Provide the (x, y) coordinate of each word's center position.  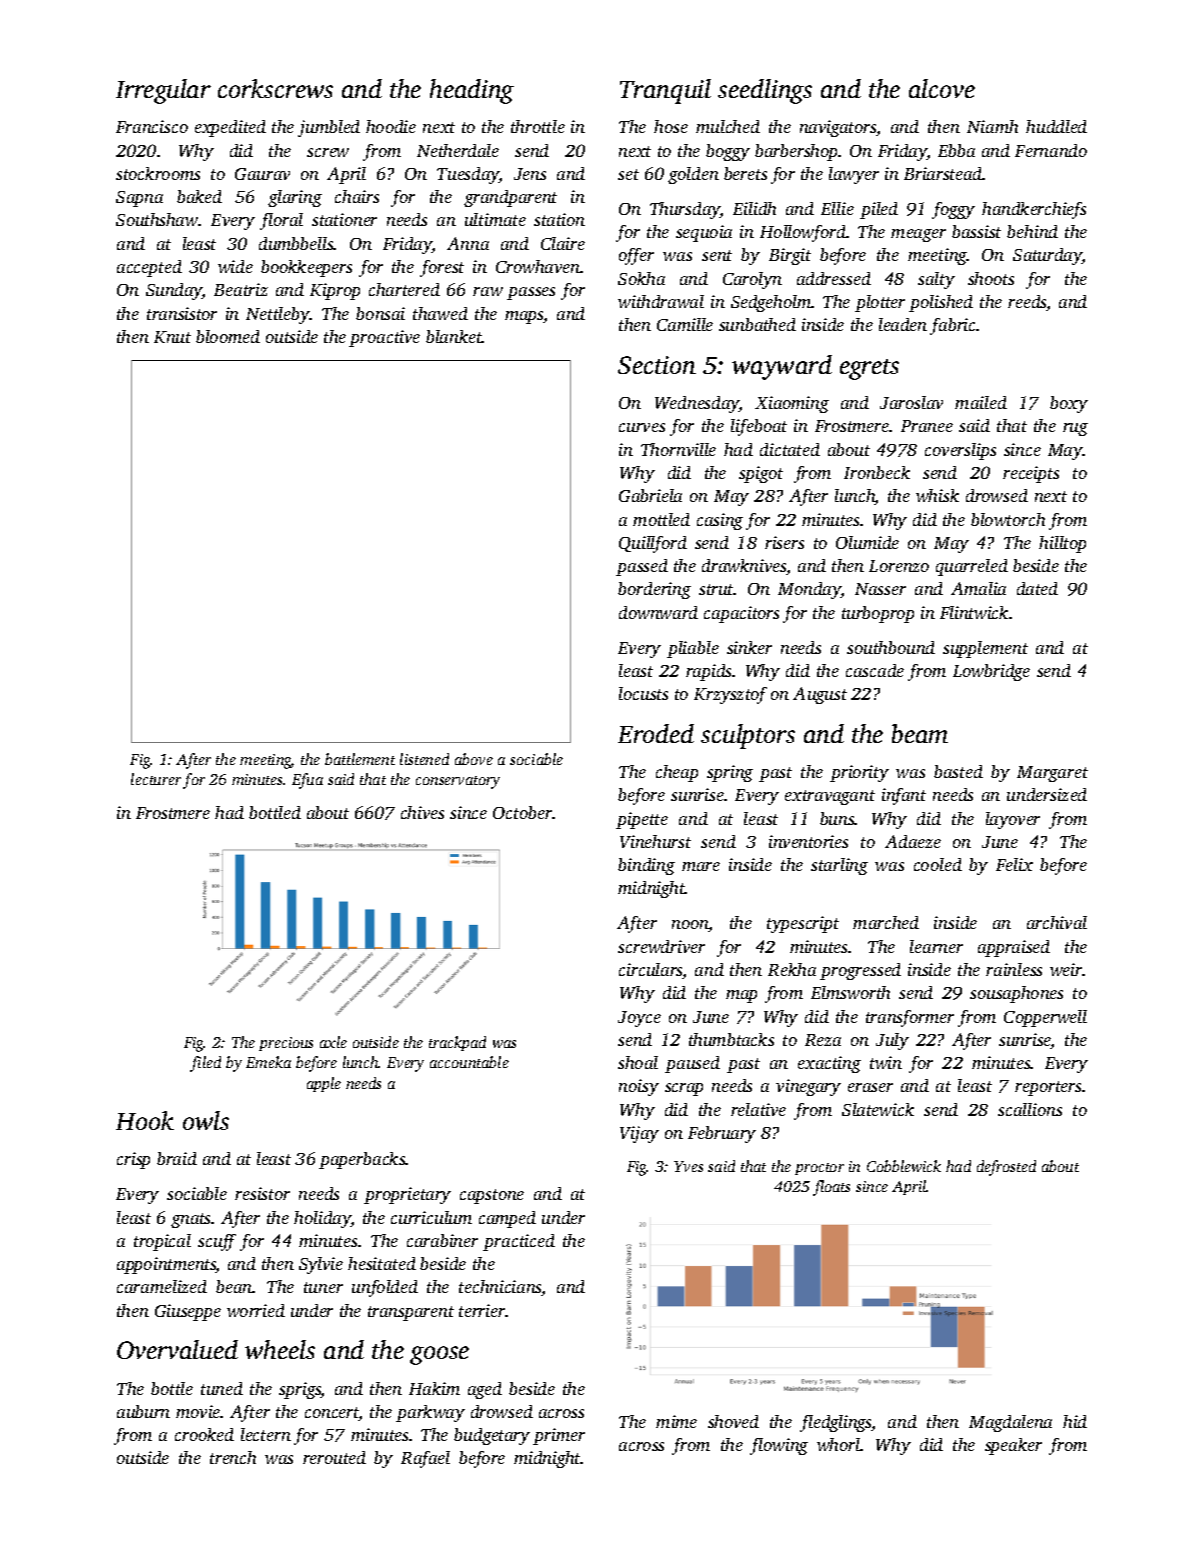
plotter (880, 303)
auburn (143, 1411)
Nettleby (278, 315)
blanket (454, 336)
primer (559, 1436)
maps (524, 317)
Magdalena (1010, 1423)
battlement (360, 759)
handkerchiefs (1034, 210)
